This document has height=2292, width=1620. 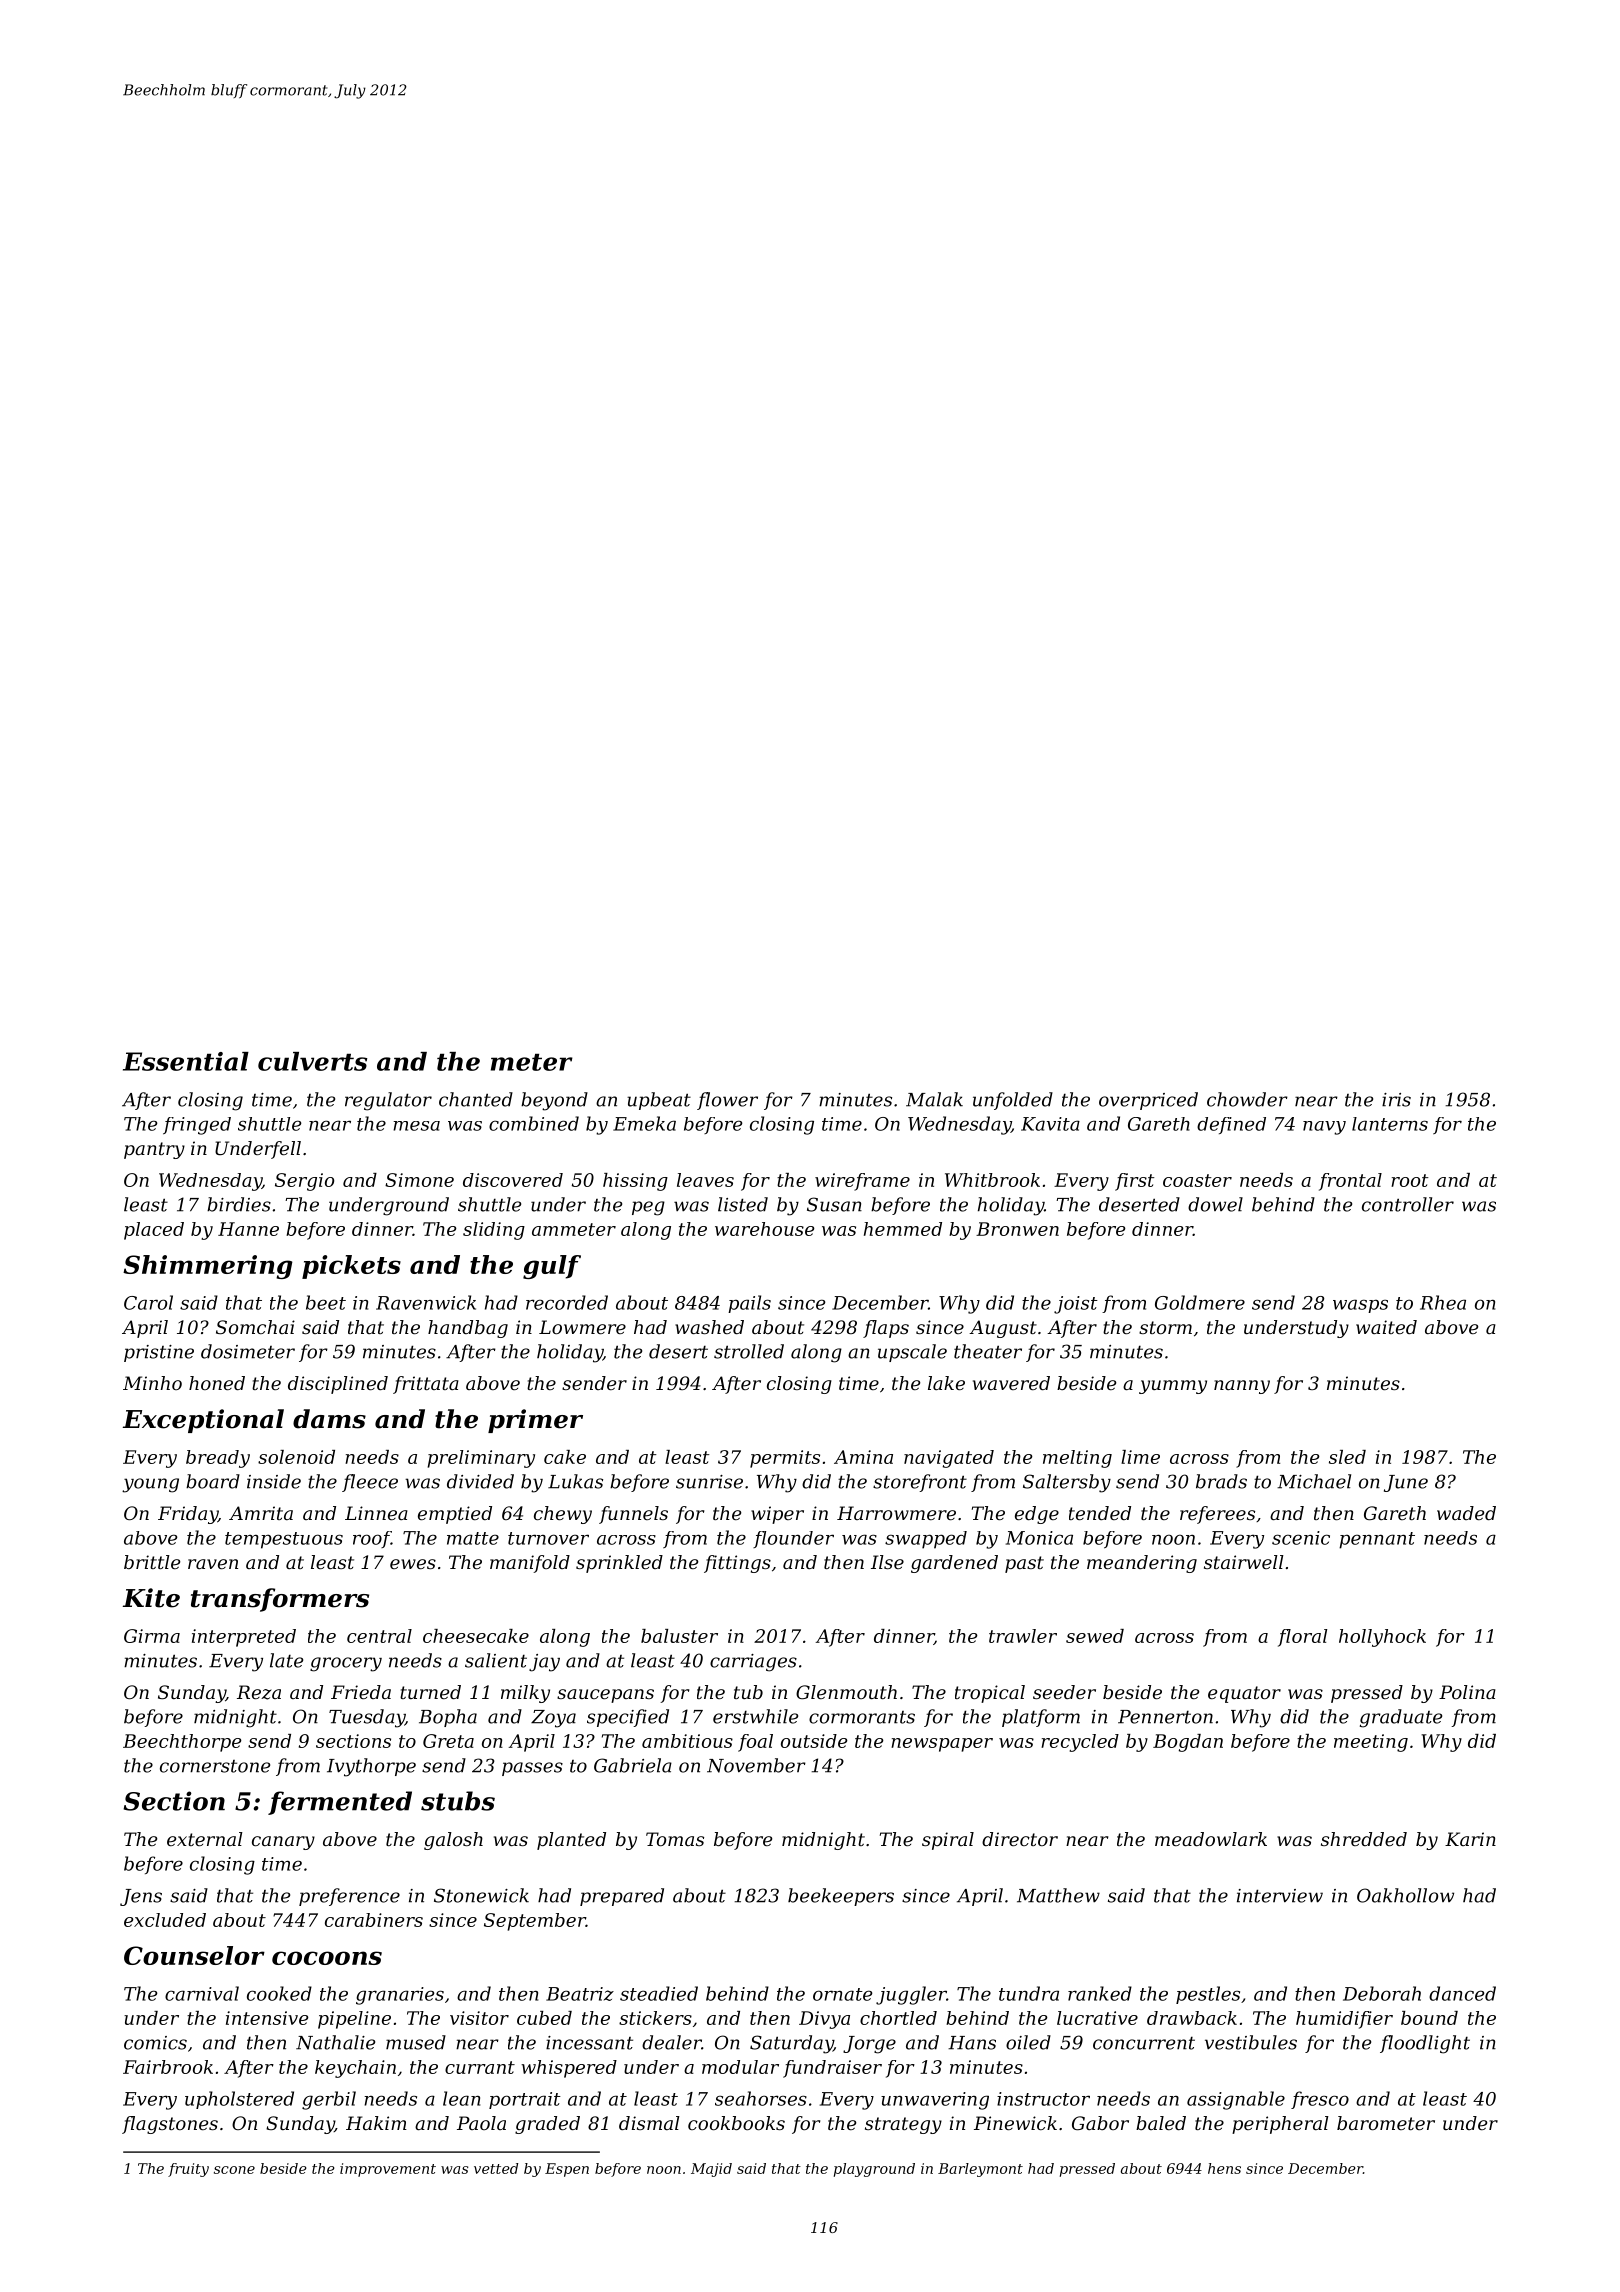 I want to click on Friday, so click(x=188, y=1515).
